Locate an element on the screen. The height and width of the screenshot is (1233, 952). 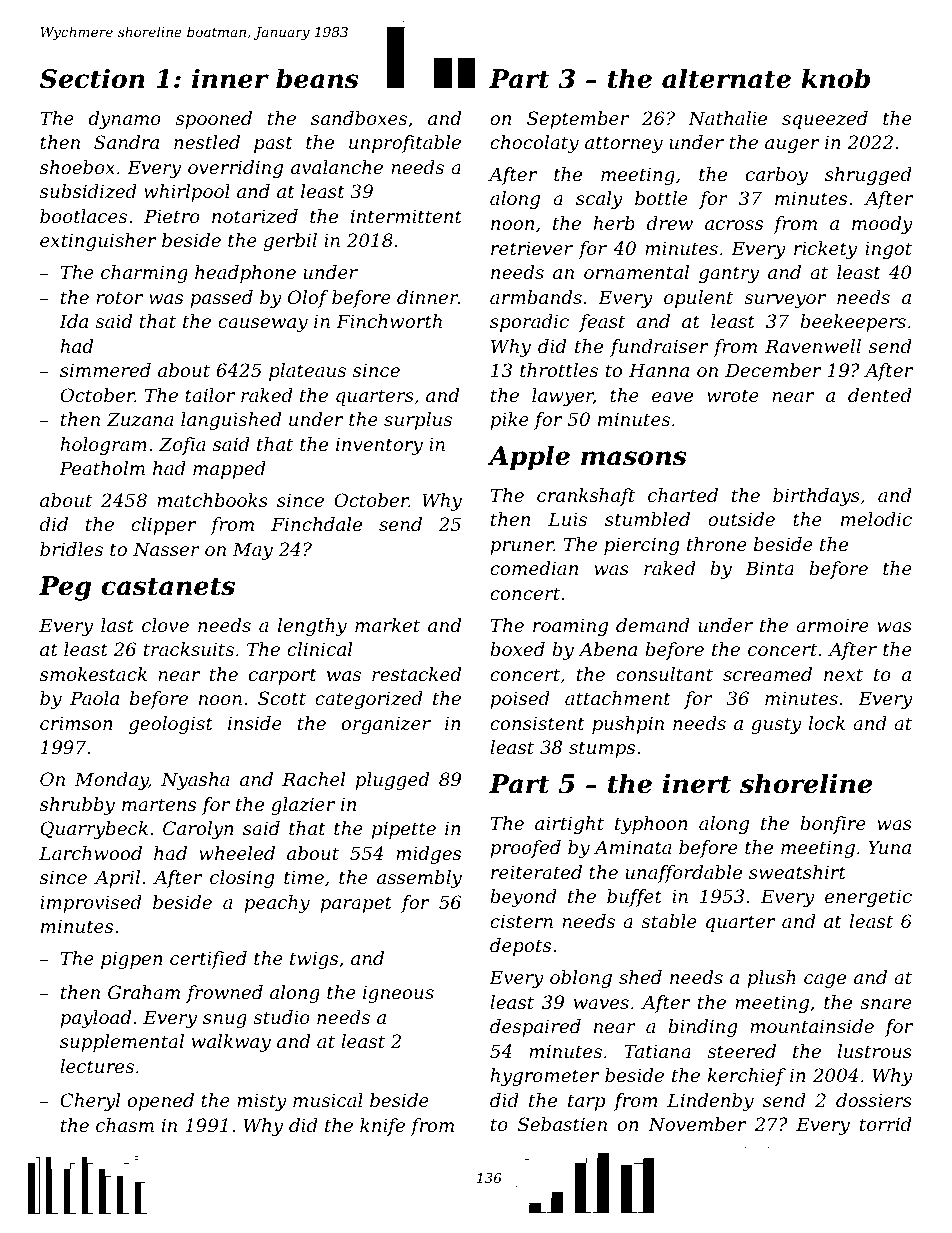
inventory is located at coordinates (379, 446).
